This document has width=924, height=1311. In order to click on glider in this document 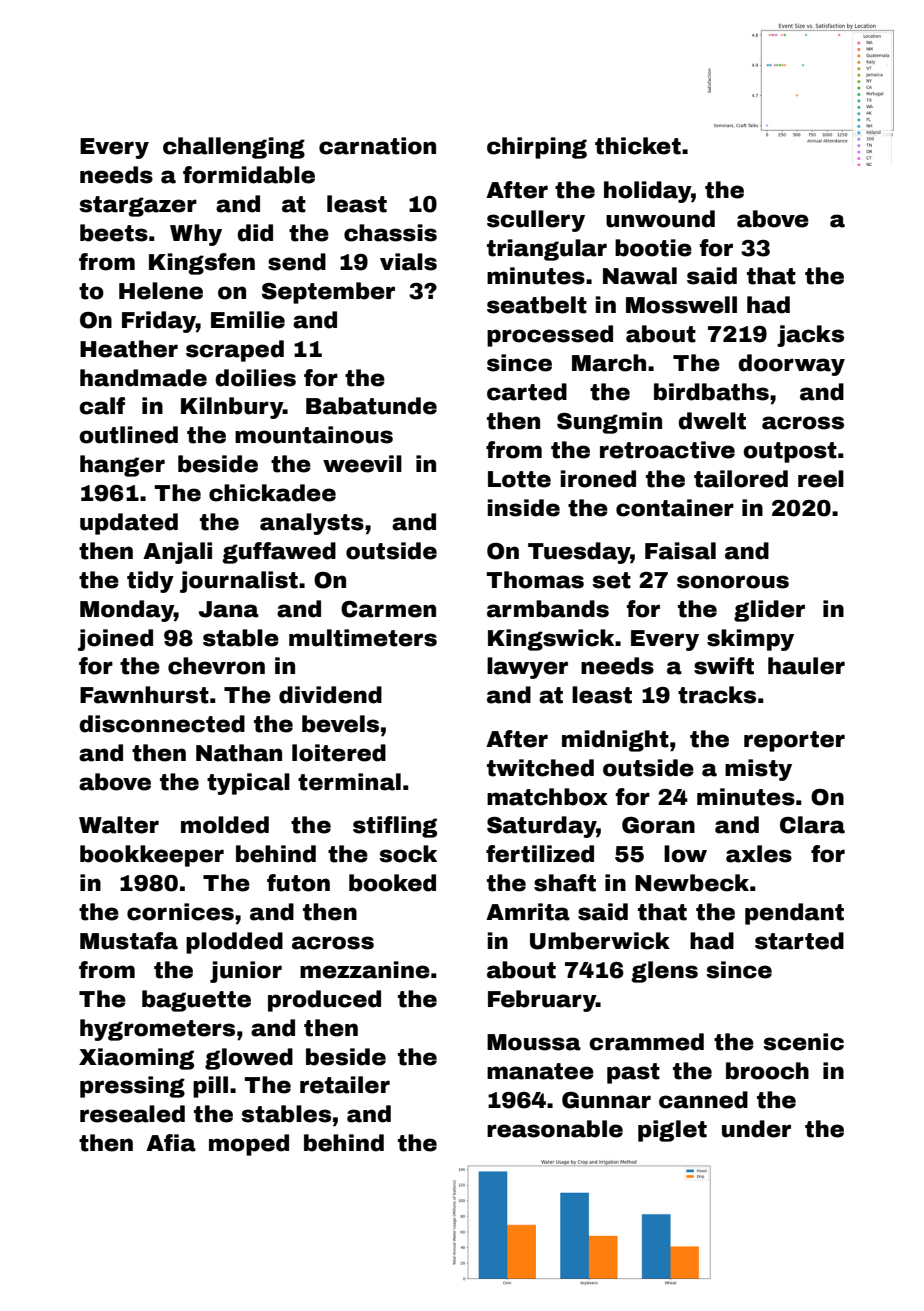, I will do `click(769, 611)`.
